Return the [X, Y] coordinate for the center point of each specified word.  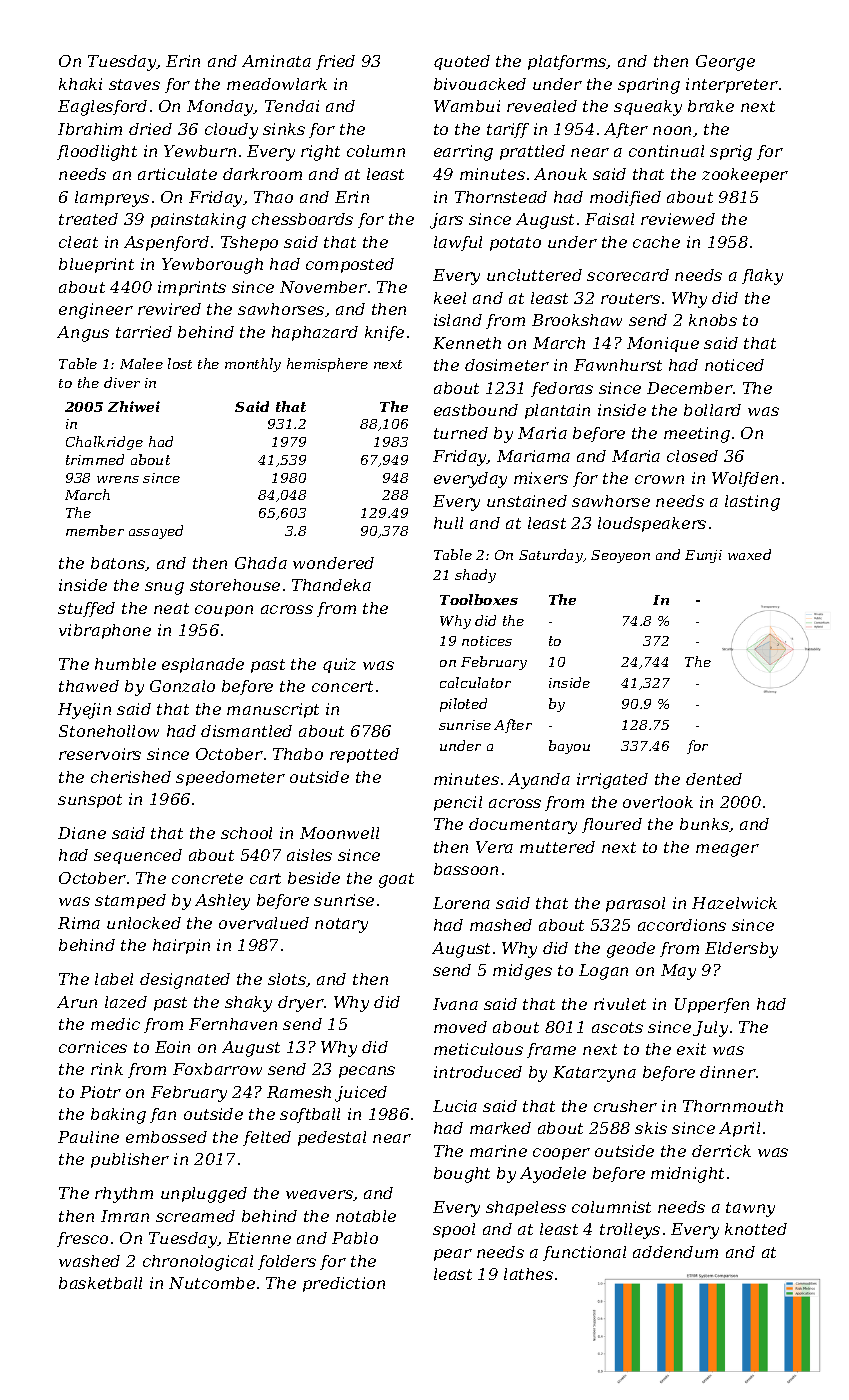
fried [335, 62]
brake [711, 106]
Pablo [355, 1238]
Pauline [88, 1137]
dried [150, 129]
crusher [625, 1106]
